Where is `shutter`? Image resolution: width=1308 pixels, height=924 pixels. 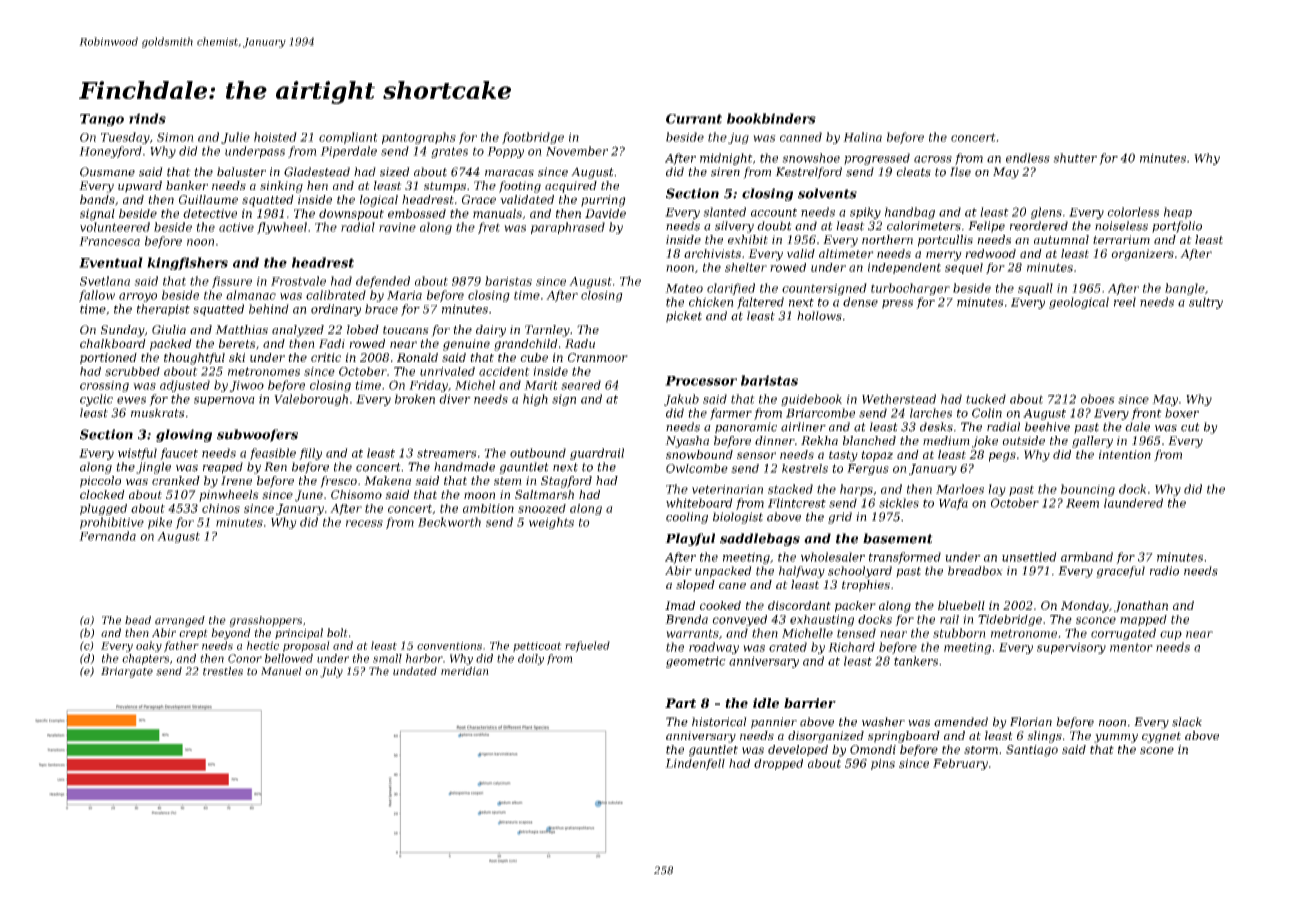
shutter is located at coordinates (1075, 158).
